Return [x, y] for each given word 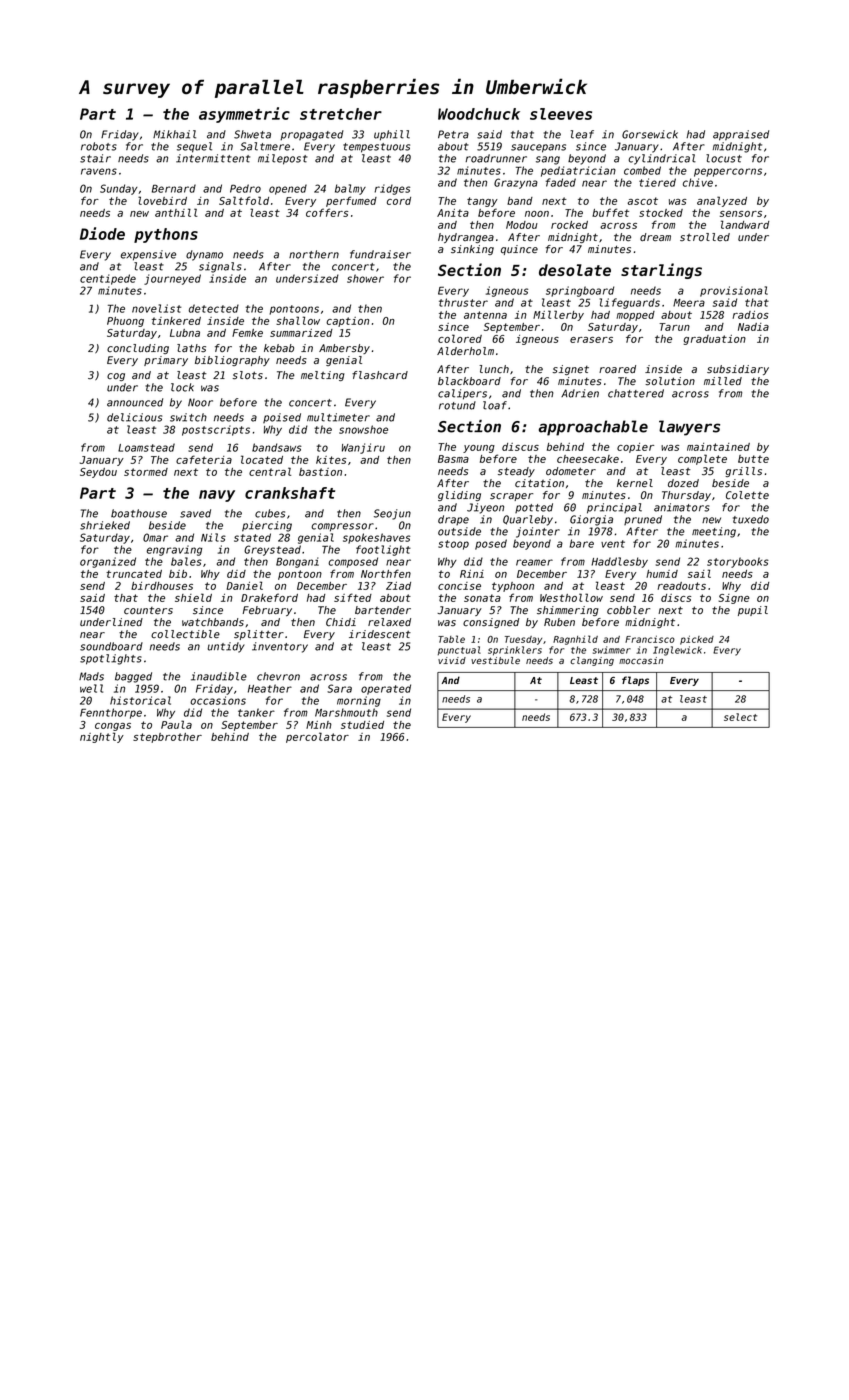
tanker [256, 712]
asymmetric [244, 115]
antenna [485, 315]
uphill [392, 135]
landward [745, 224]
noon [537, 214]
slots [248, 375]
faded [561, 182]
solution [670, 381]
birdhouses [162, 586]
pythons [166, 235]
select [740, 717]
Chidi [341, 622]
